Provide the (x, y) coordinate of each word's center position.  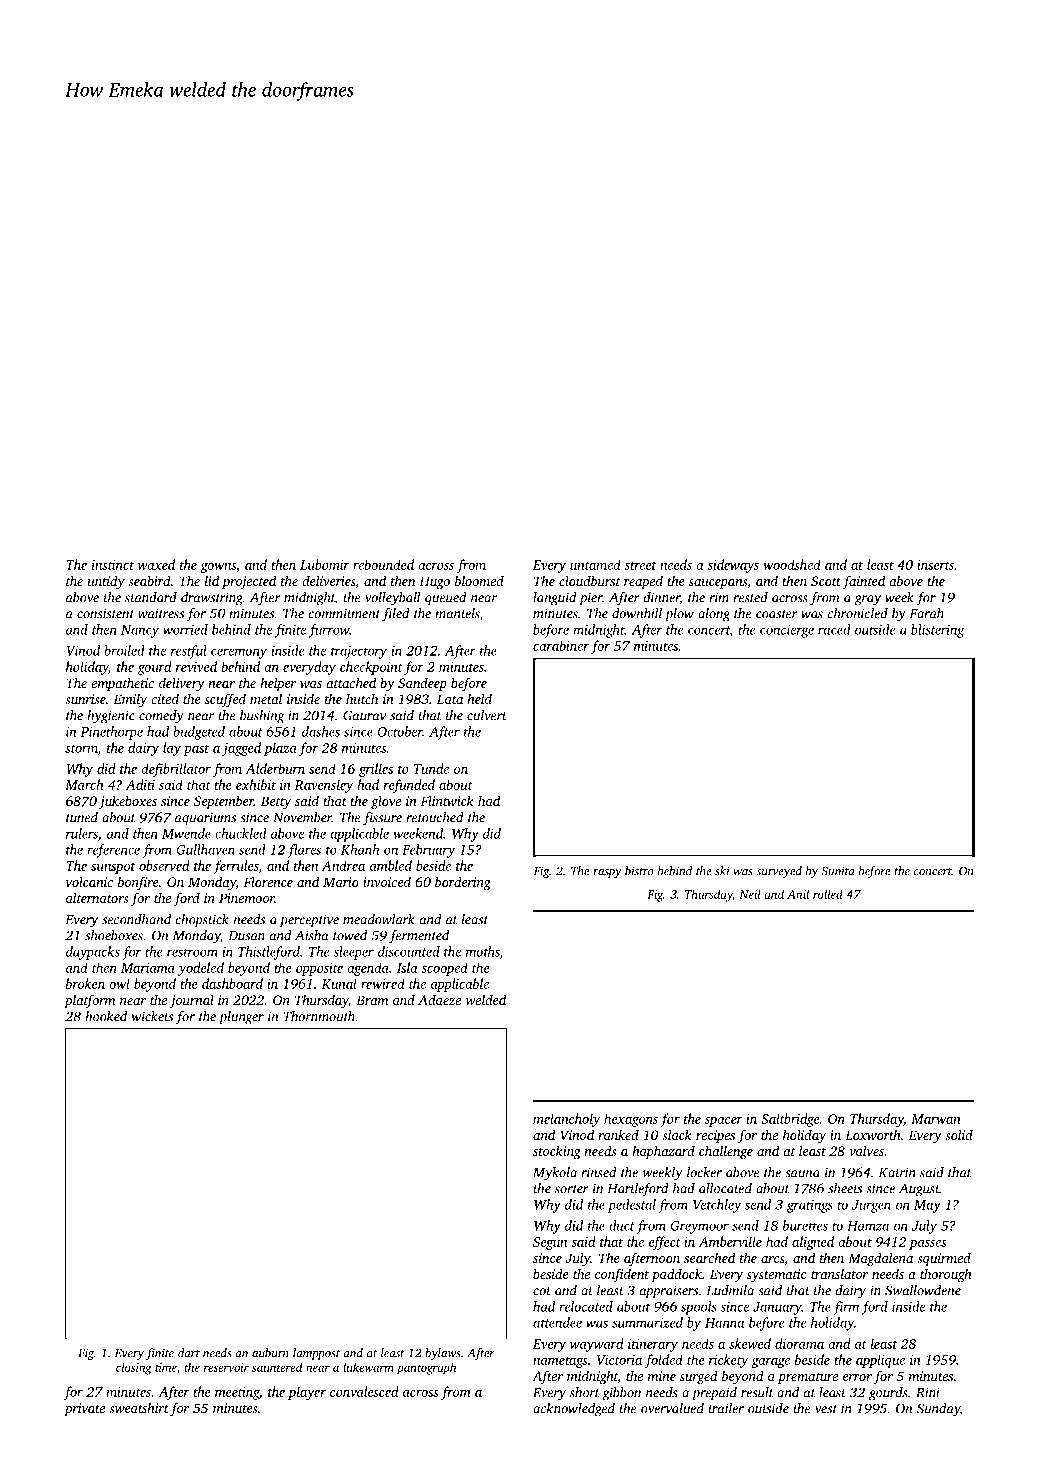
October (400, 731)
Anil (798, 894)
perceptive (309, 921)
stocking (557, 1152)
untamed (595, 564)
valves (866, 1150)
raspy (607, 873)
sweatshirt (139, 1407)
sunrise (85, 699)
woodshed (792, 564)
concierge (787, 631)
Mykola (555, 1174)
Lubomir (324, 564)
